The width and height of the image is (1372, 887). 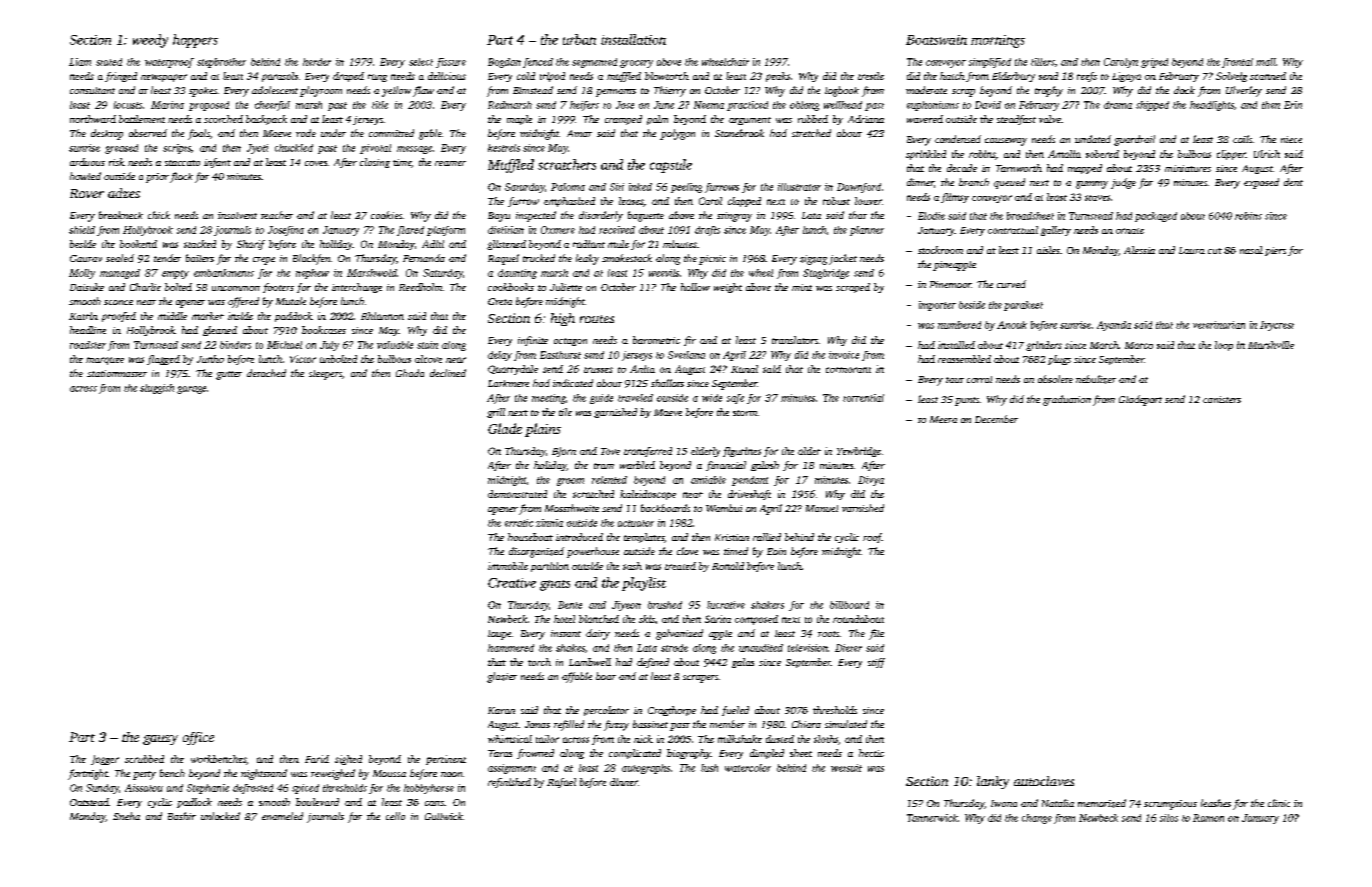 What do you see at coordinates (932, 818) in the image?
I see `Tannerwick` at bounding box center [932, 818].
